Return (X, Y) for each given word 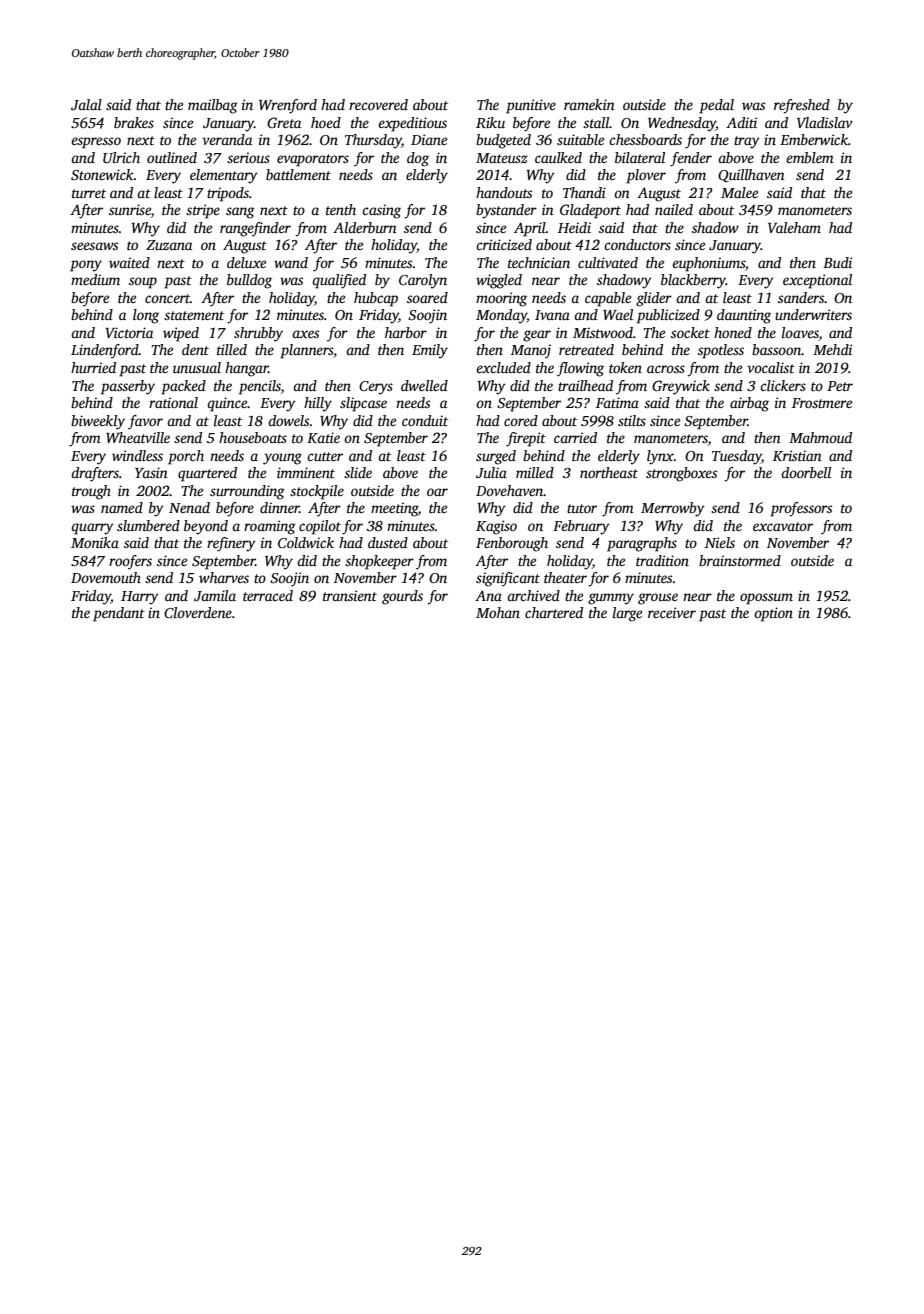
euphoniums (708, 264)
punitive (531, 106)
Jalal (86, 104)
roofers (130, 562)
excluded (503, 367)
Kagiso (496, 527)
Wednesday (682, 124)
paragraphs (642, 544)
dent (195, 349)
